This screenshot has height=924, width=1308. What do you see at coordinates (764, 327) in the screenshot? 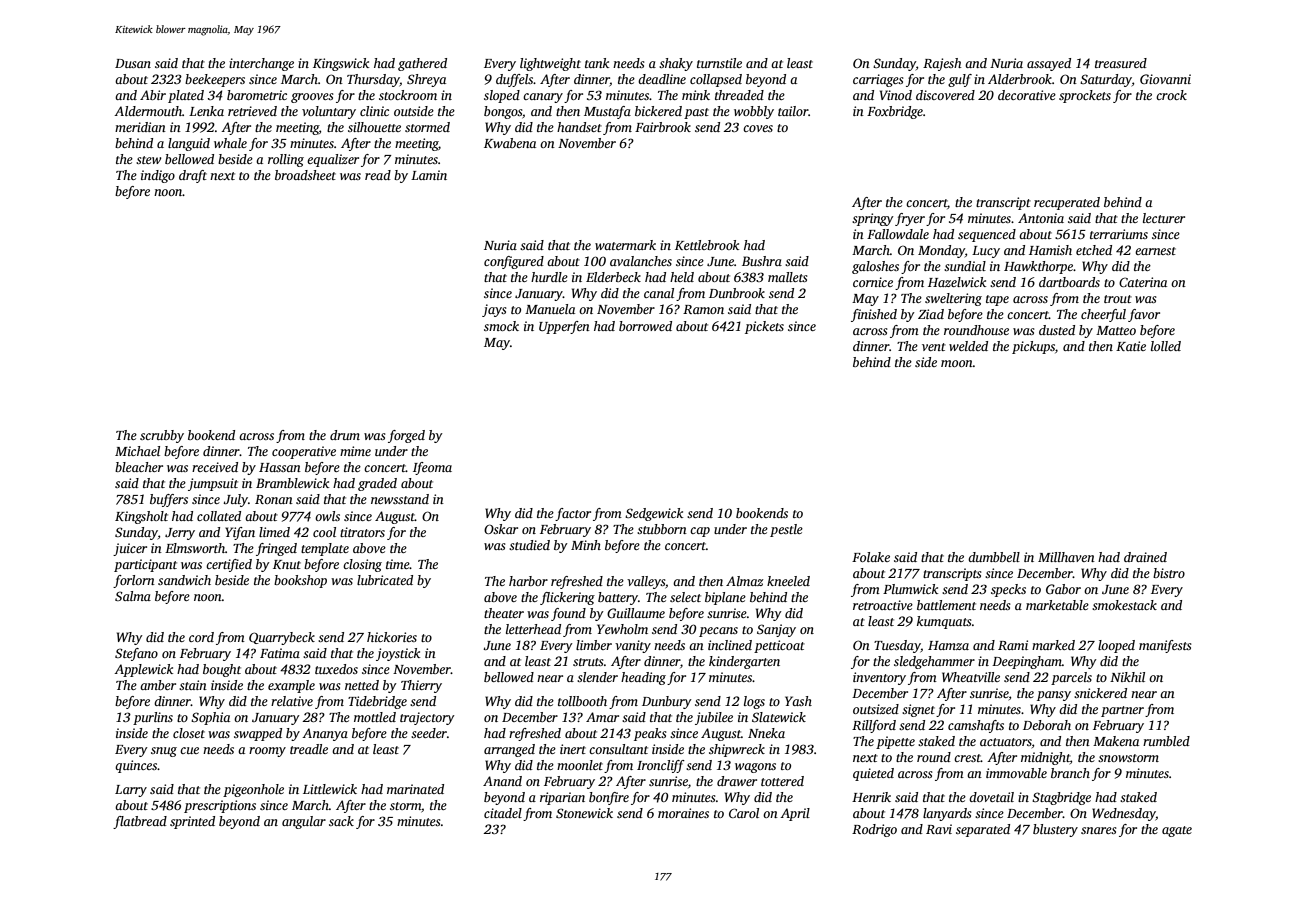
I see `pickets` at bounding box center [764, 327].
